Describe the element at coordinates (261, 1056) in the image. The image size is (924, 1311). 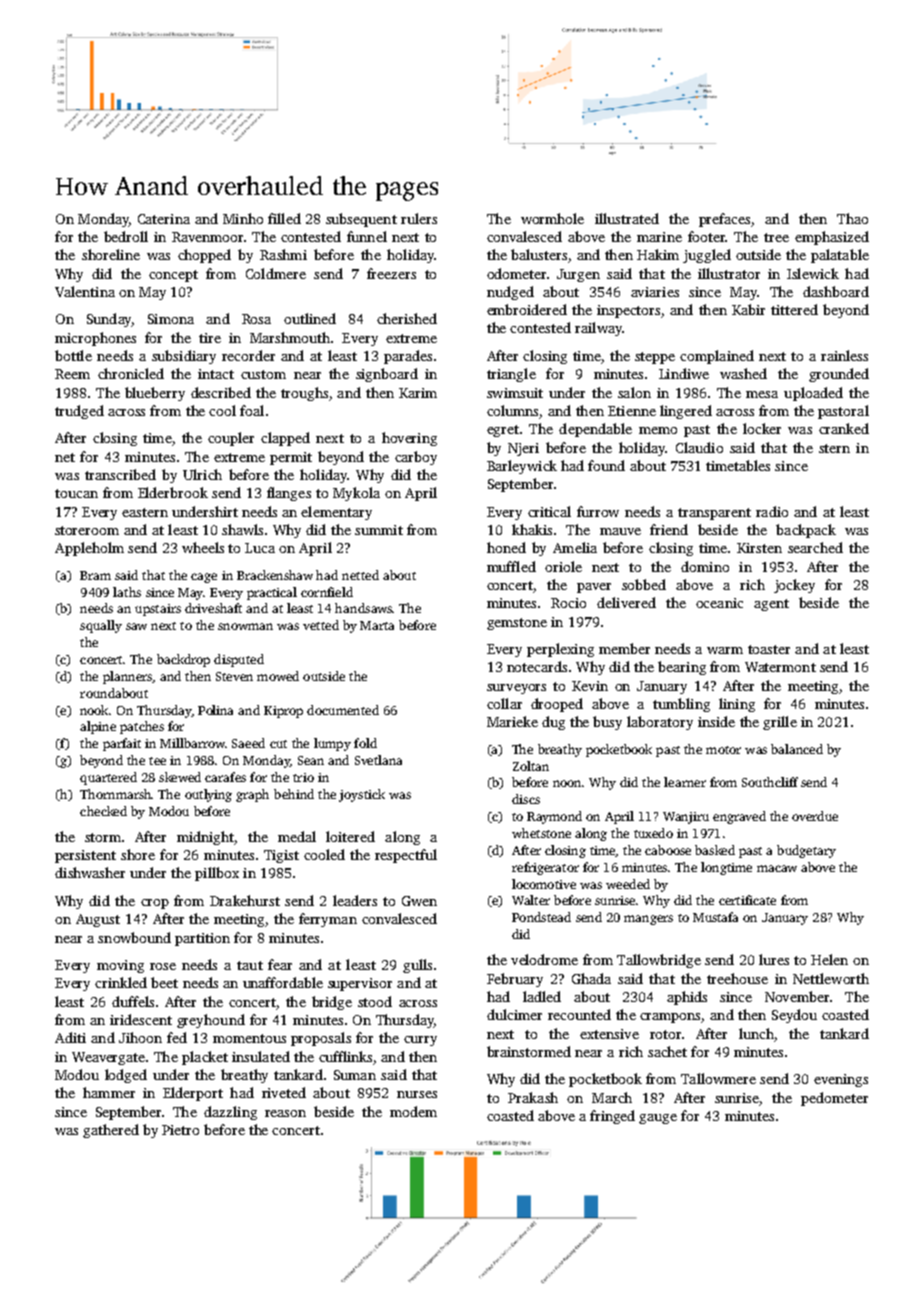
I see `insulated` at that location.
